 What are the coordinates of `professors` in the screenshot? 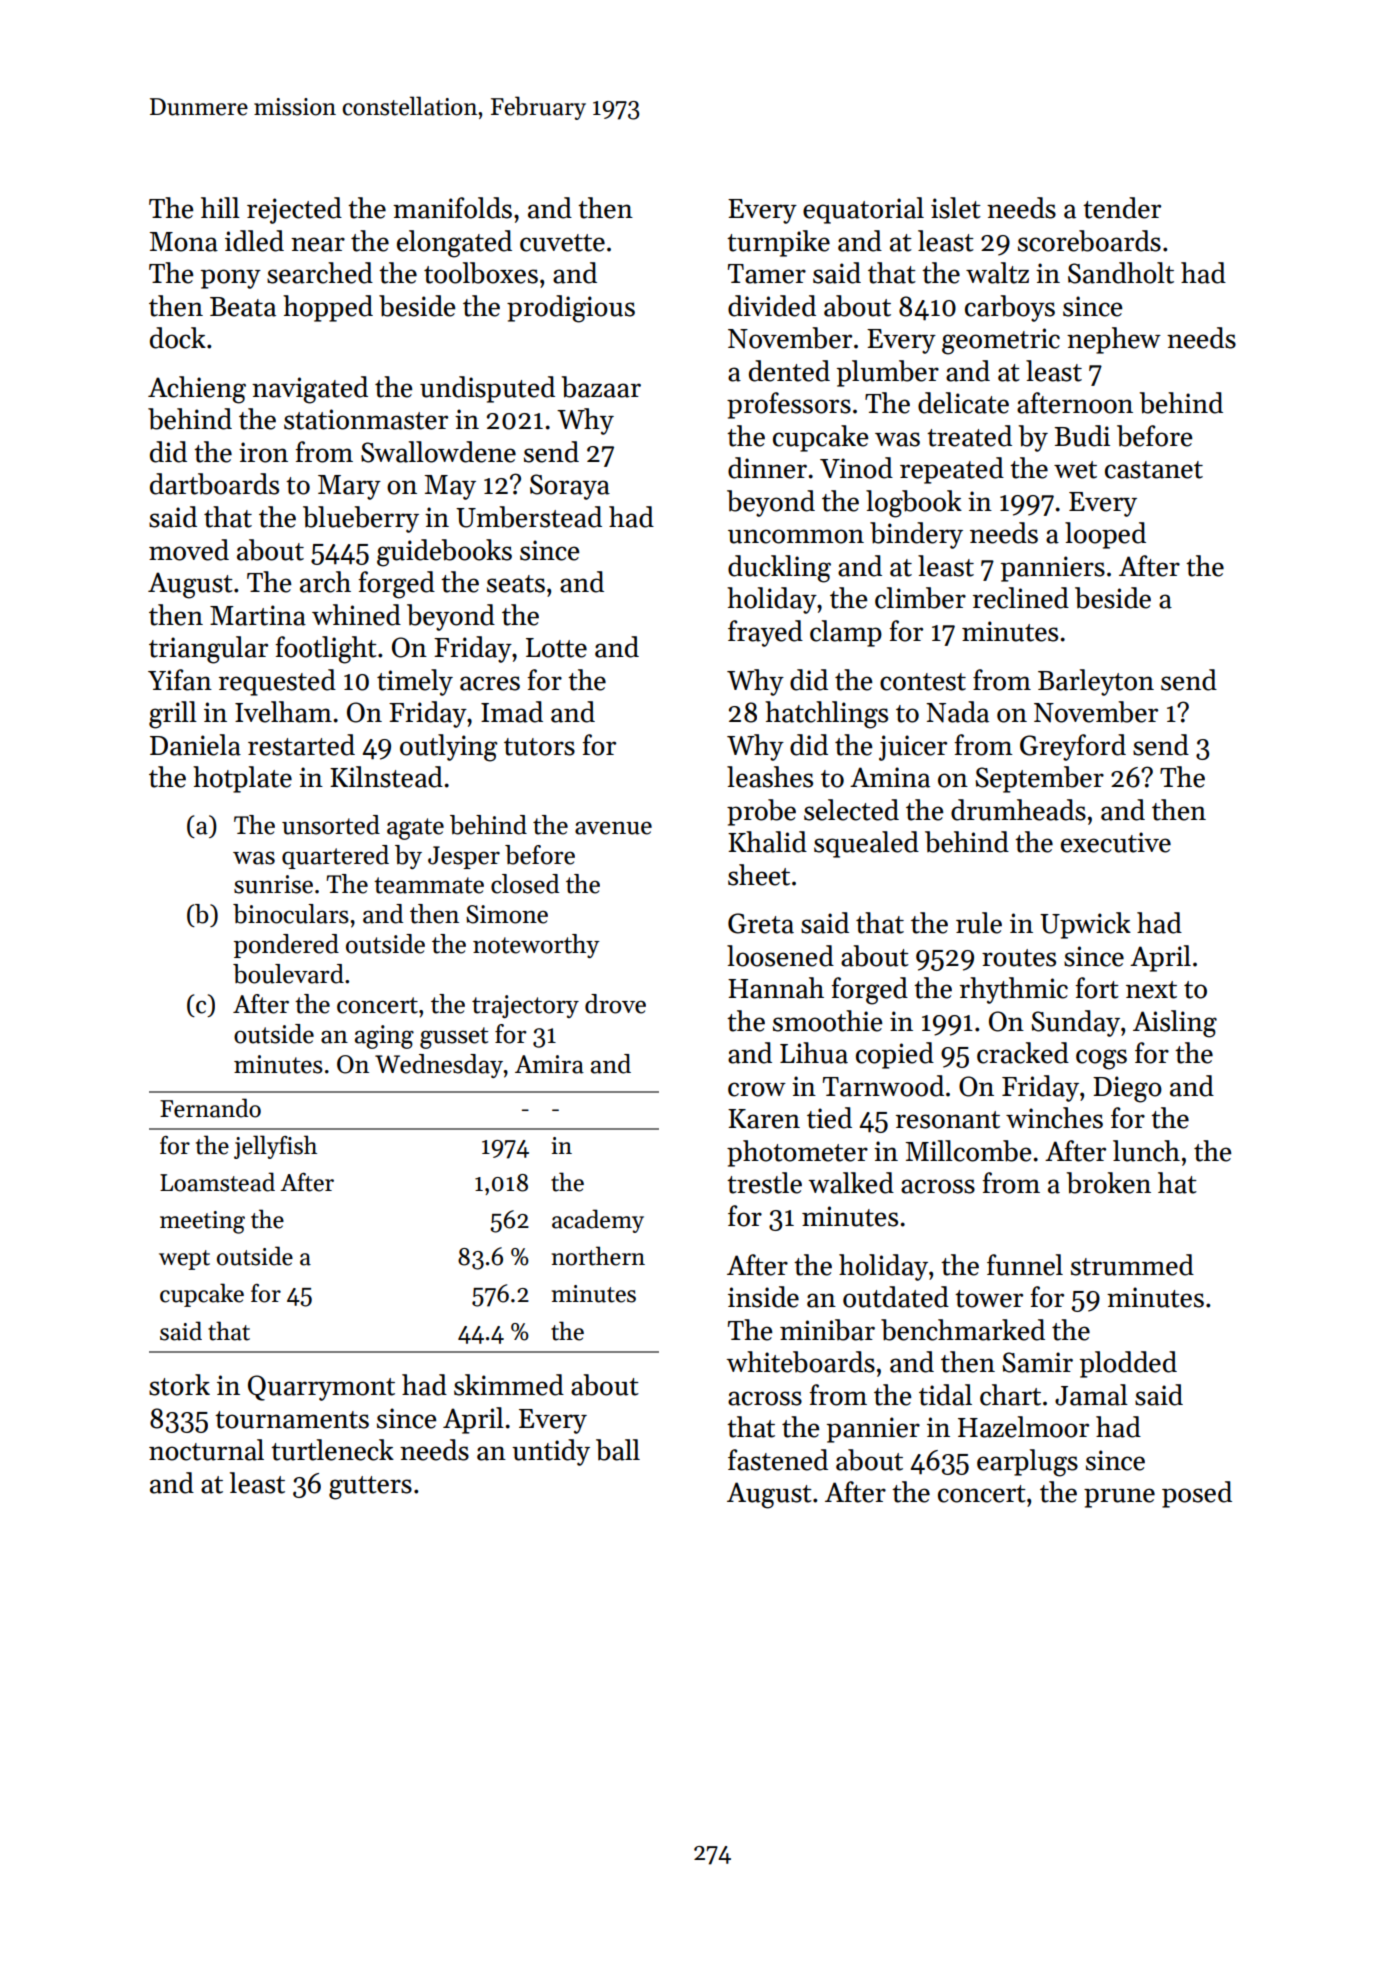 It's located at (789, 405).
